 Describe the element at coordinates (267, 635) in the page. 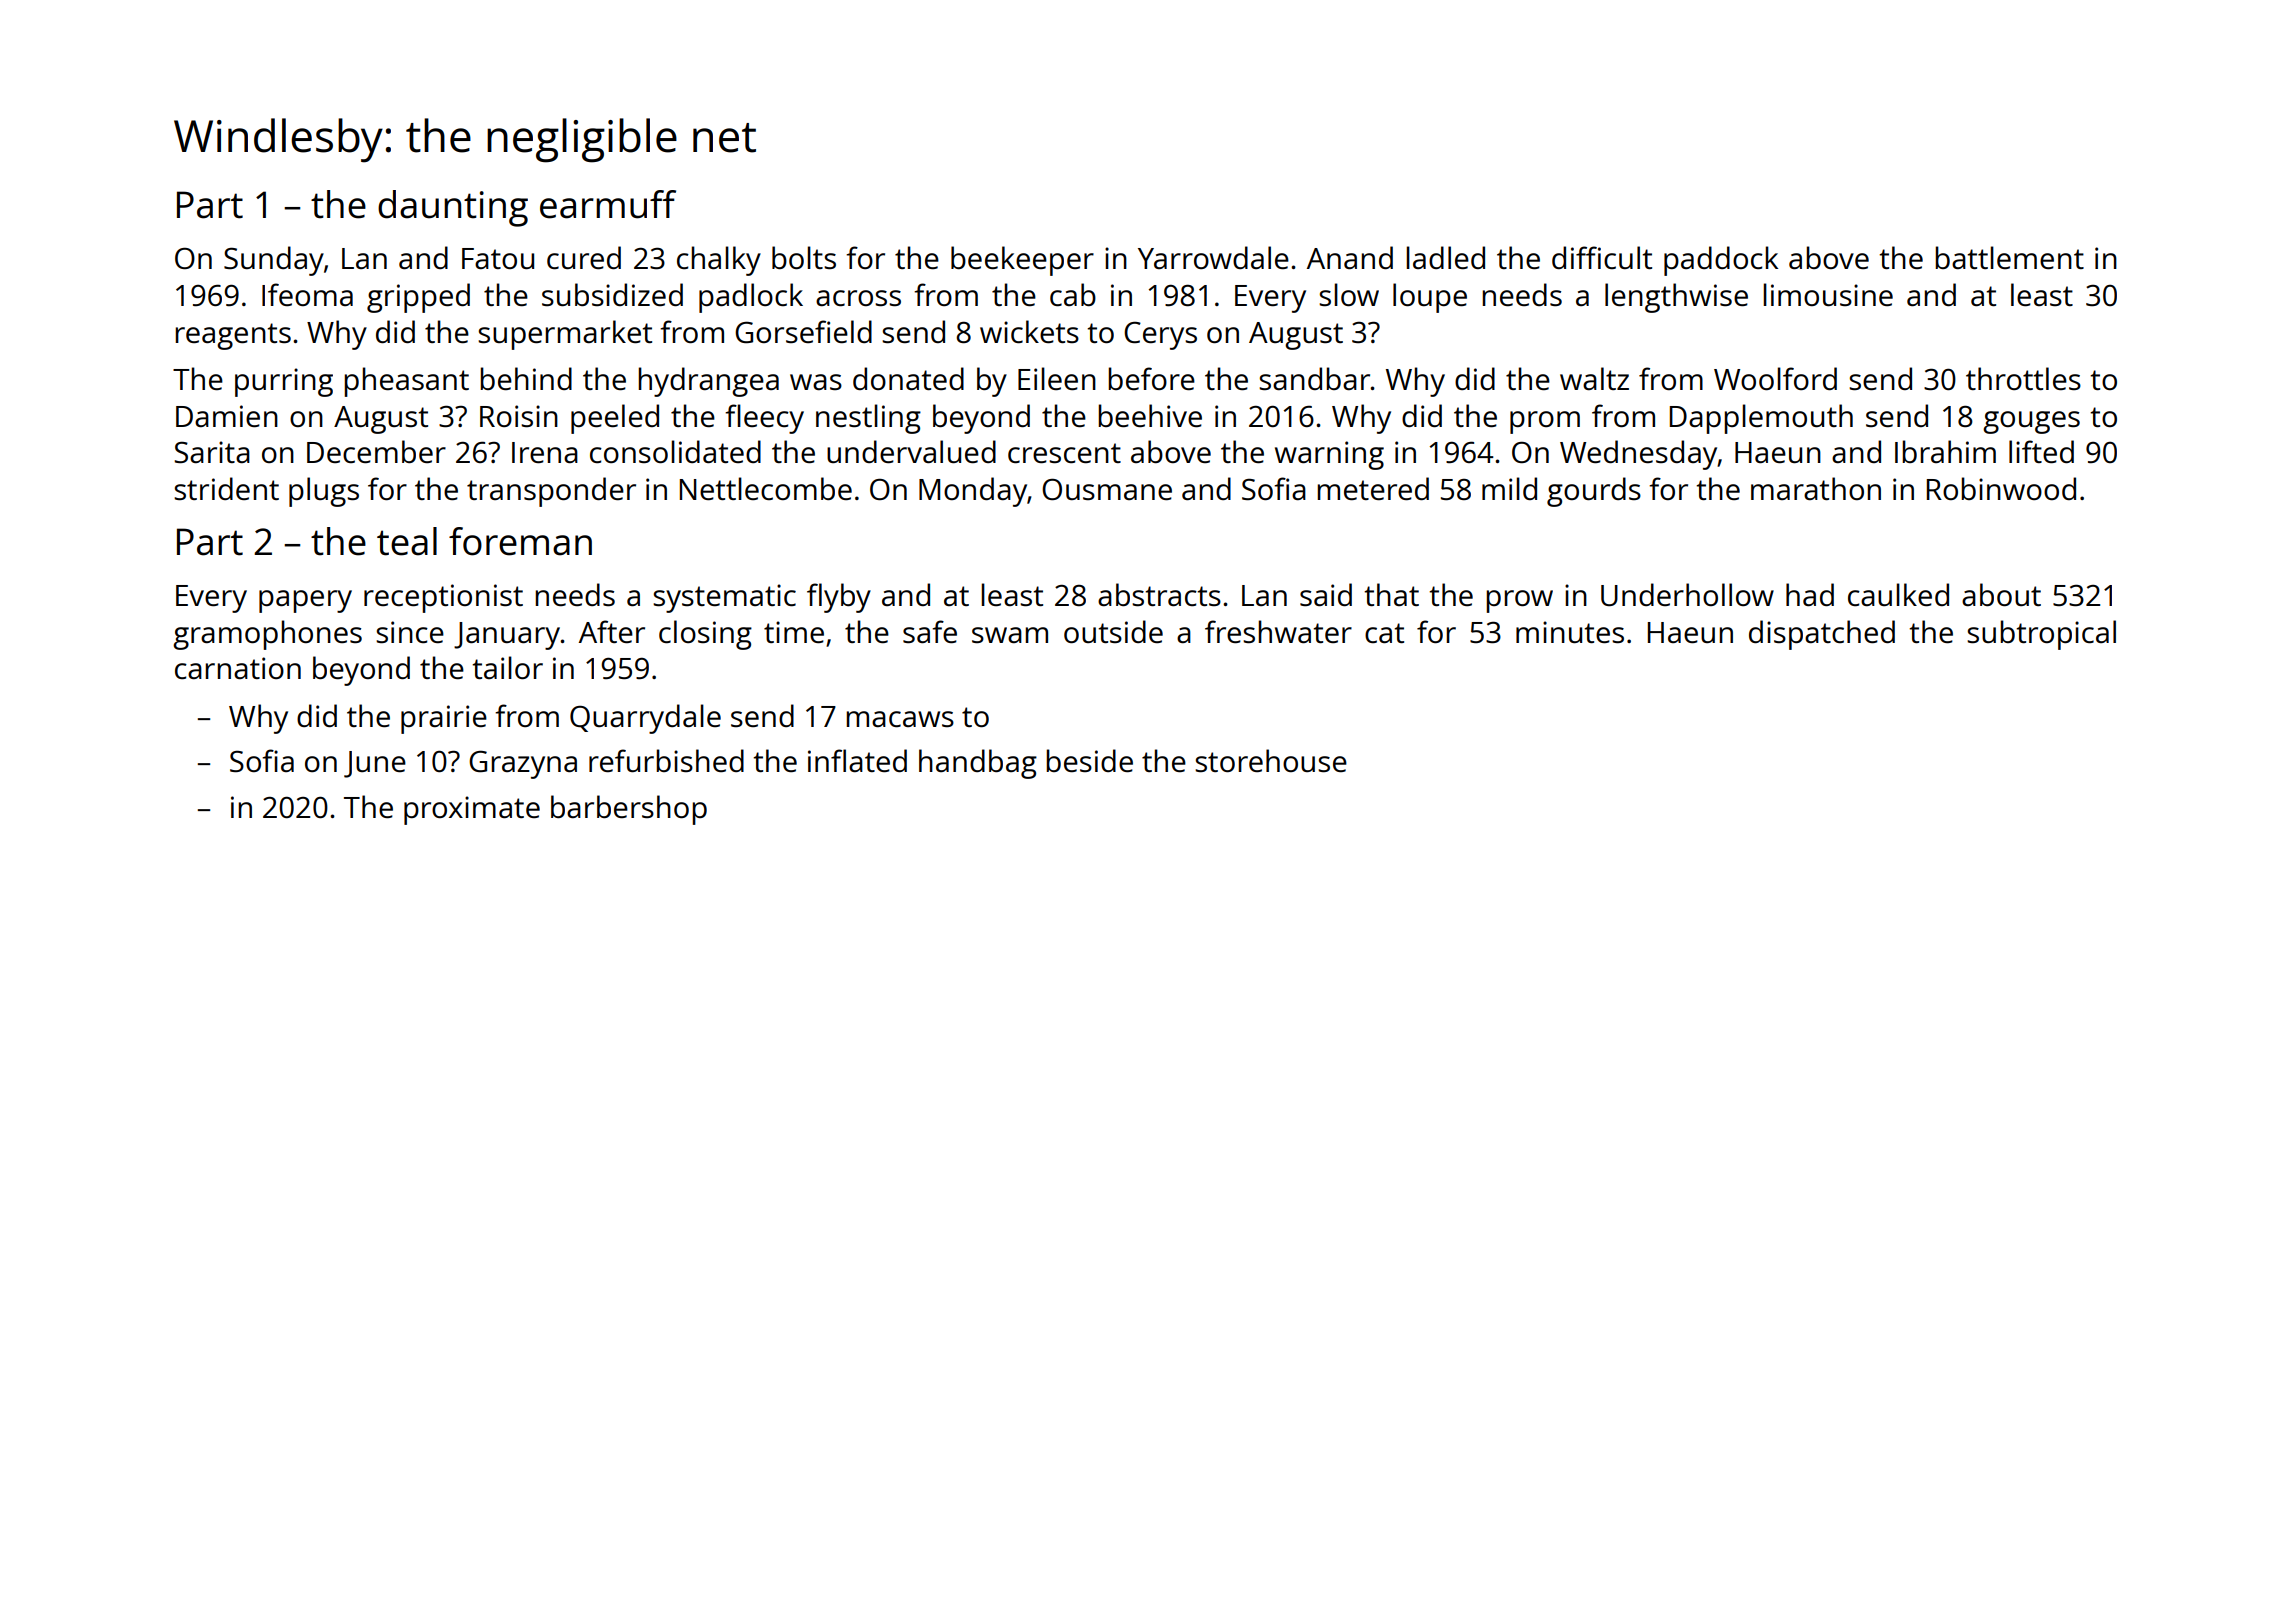

I see `gramophones` at that location.
